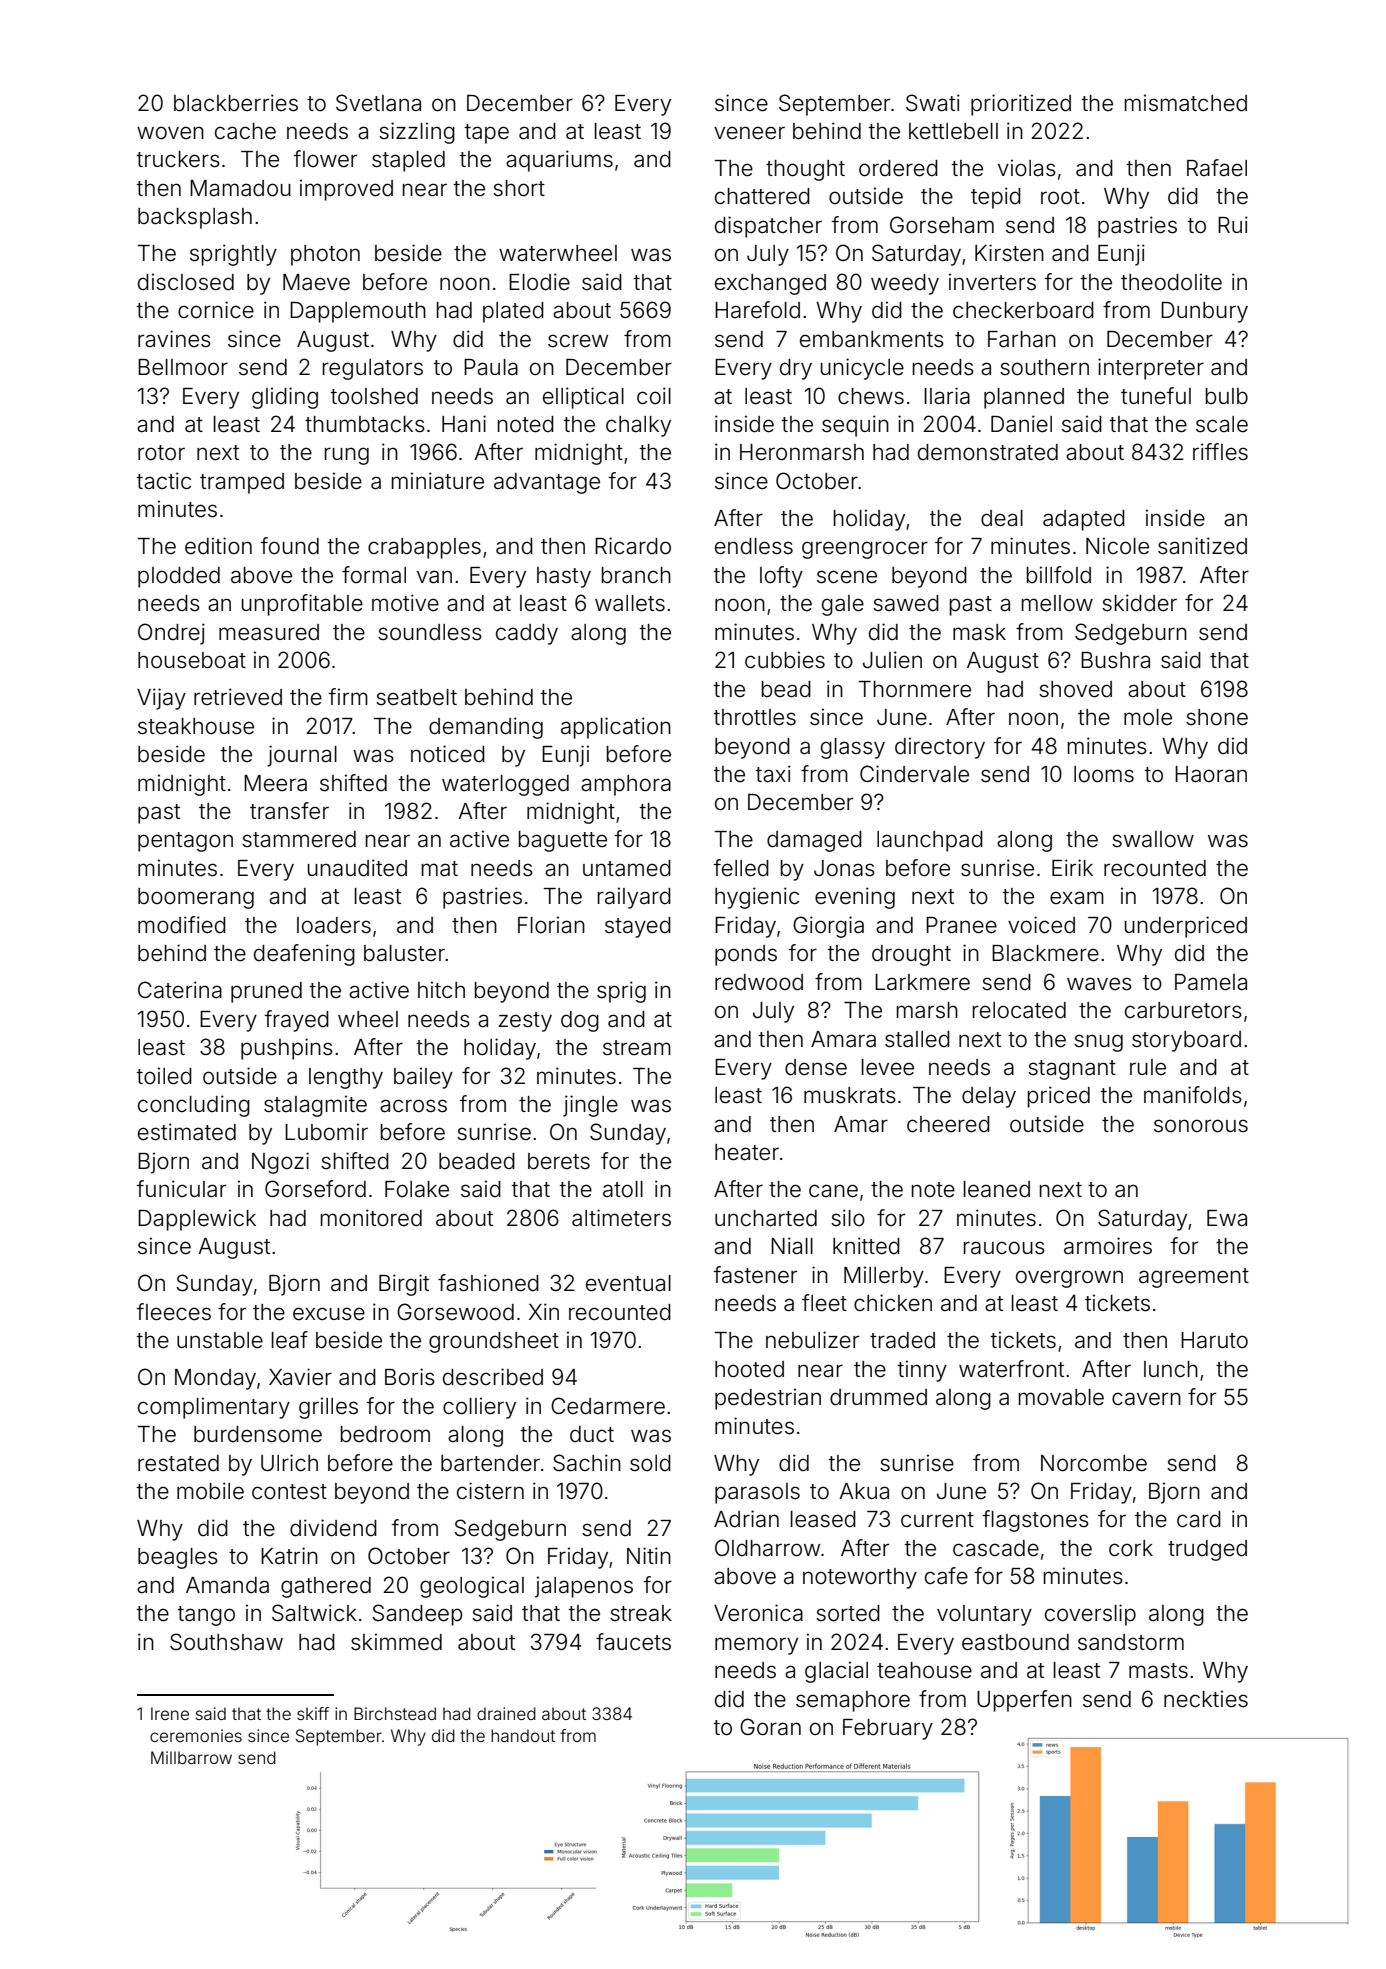 The height and width of the screenshot is (1969, 1386). I want to click on advantage, so click(547, 483).
